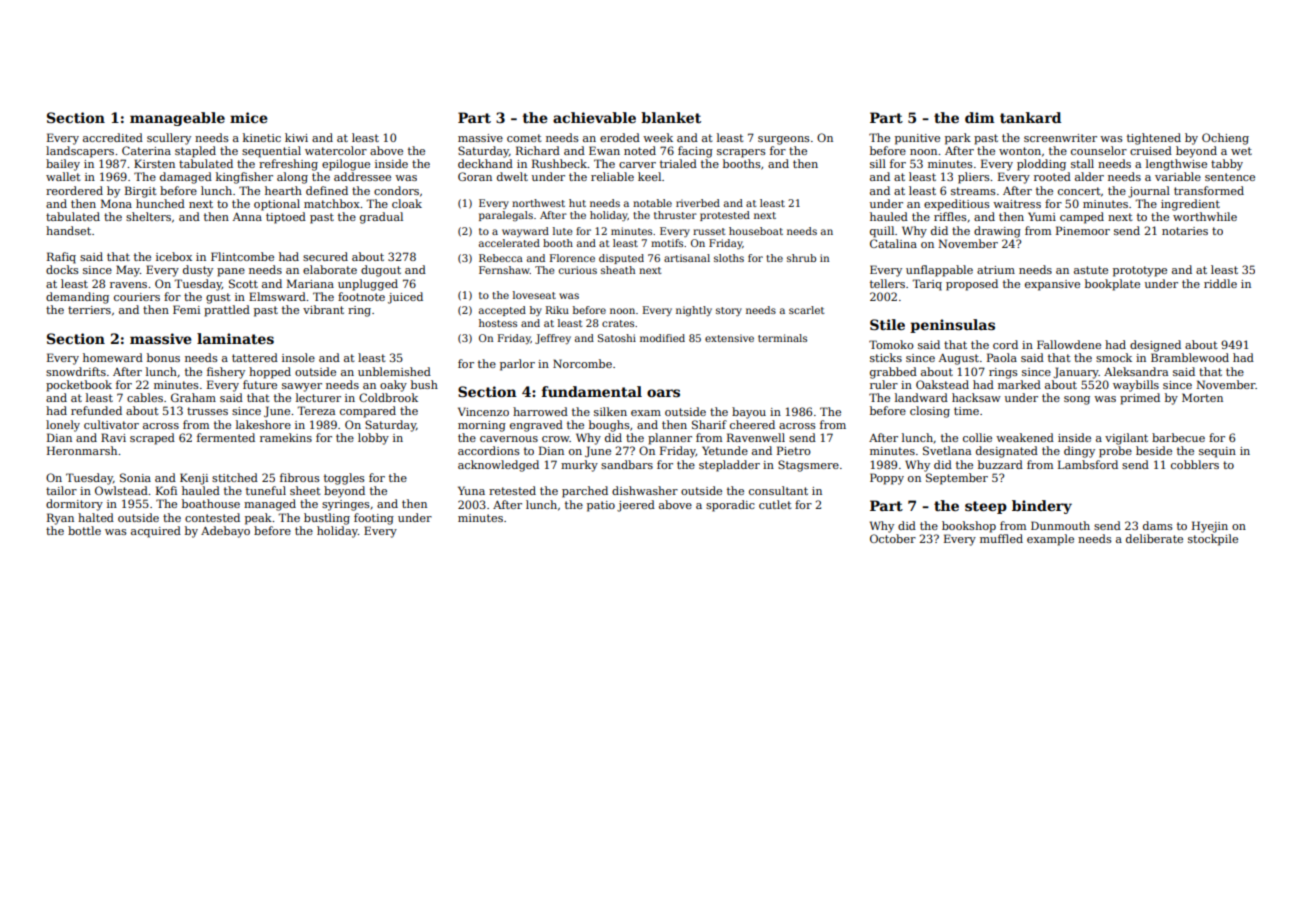 This image has width=1308, height=924. What do you see at coordinates (578, 270) in the image?
I see `curious` at bounding box center [578, 270].
